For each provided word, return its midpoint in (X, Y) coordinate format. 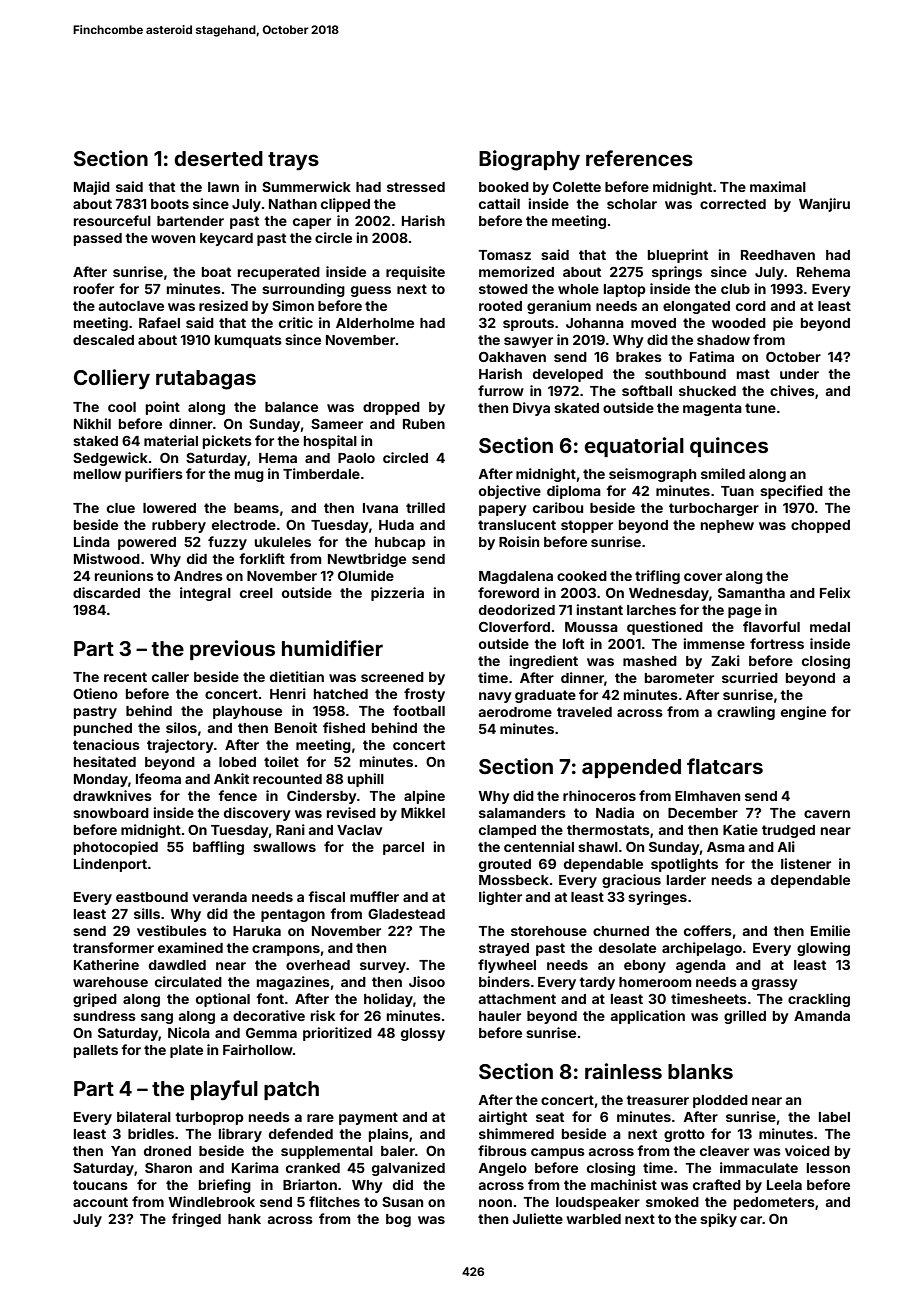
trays (293, 161)
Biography (529, 160)
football (419, 710)
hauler (500, 1016)
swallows (284, 847)
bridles (151, 1133)
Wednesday (669, 594)
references (639, 158)
